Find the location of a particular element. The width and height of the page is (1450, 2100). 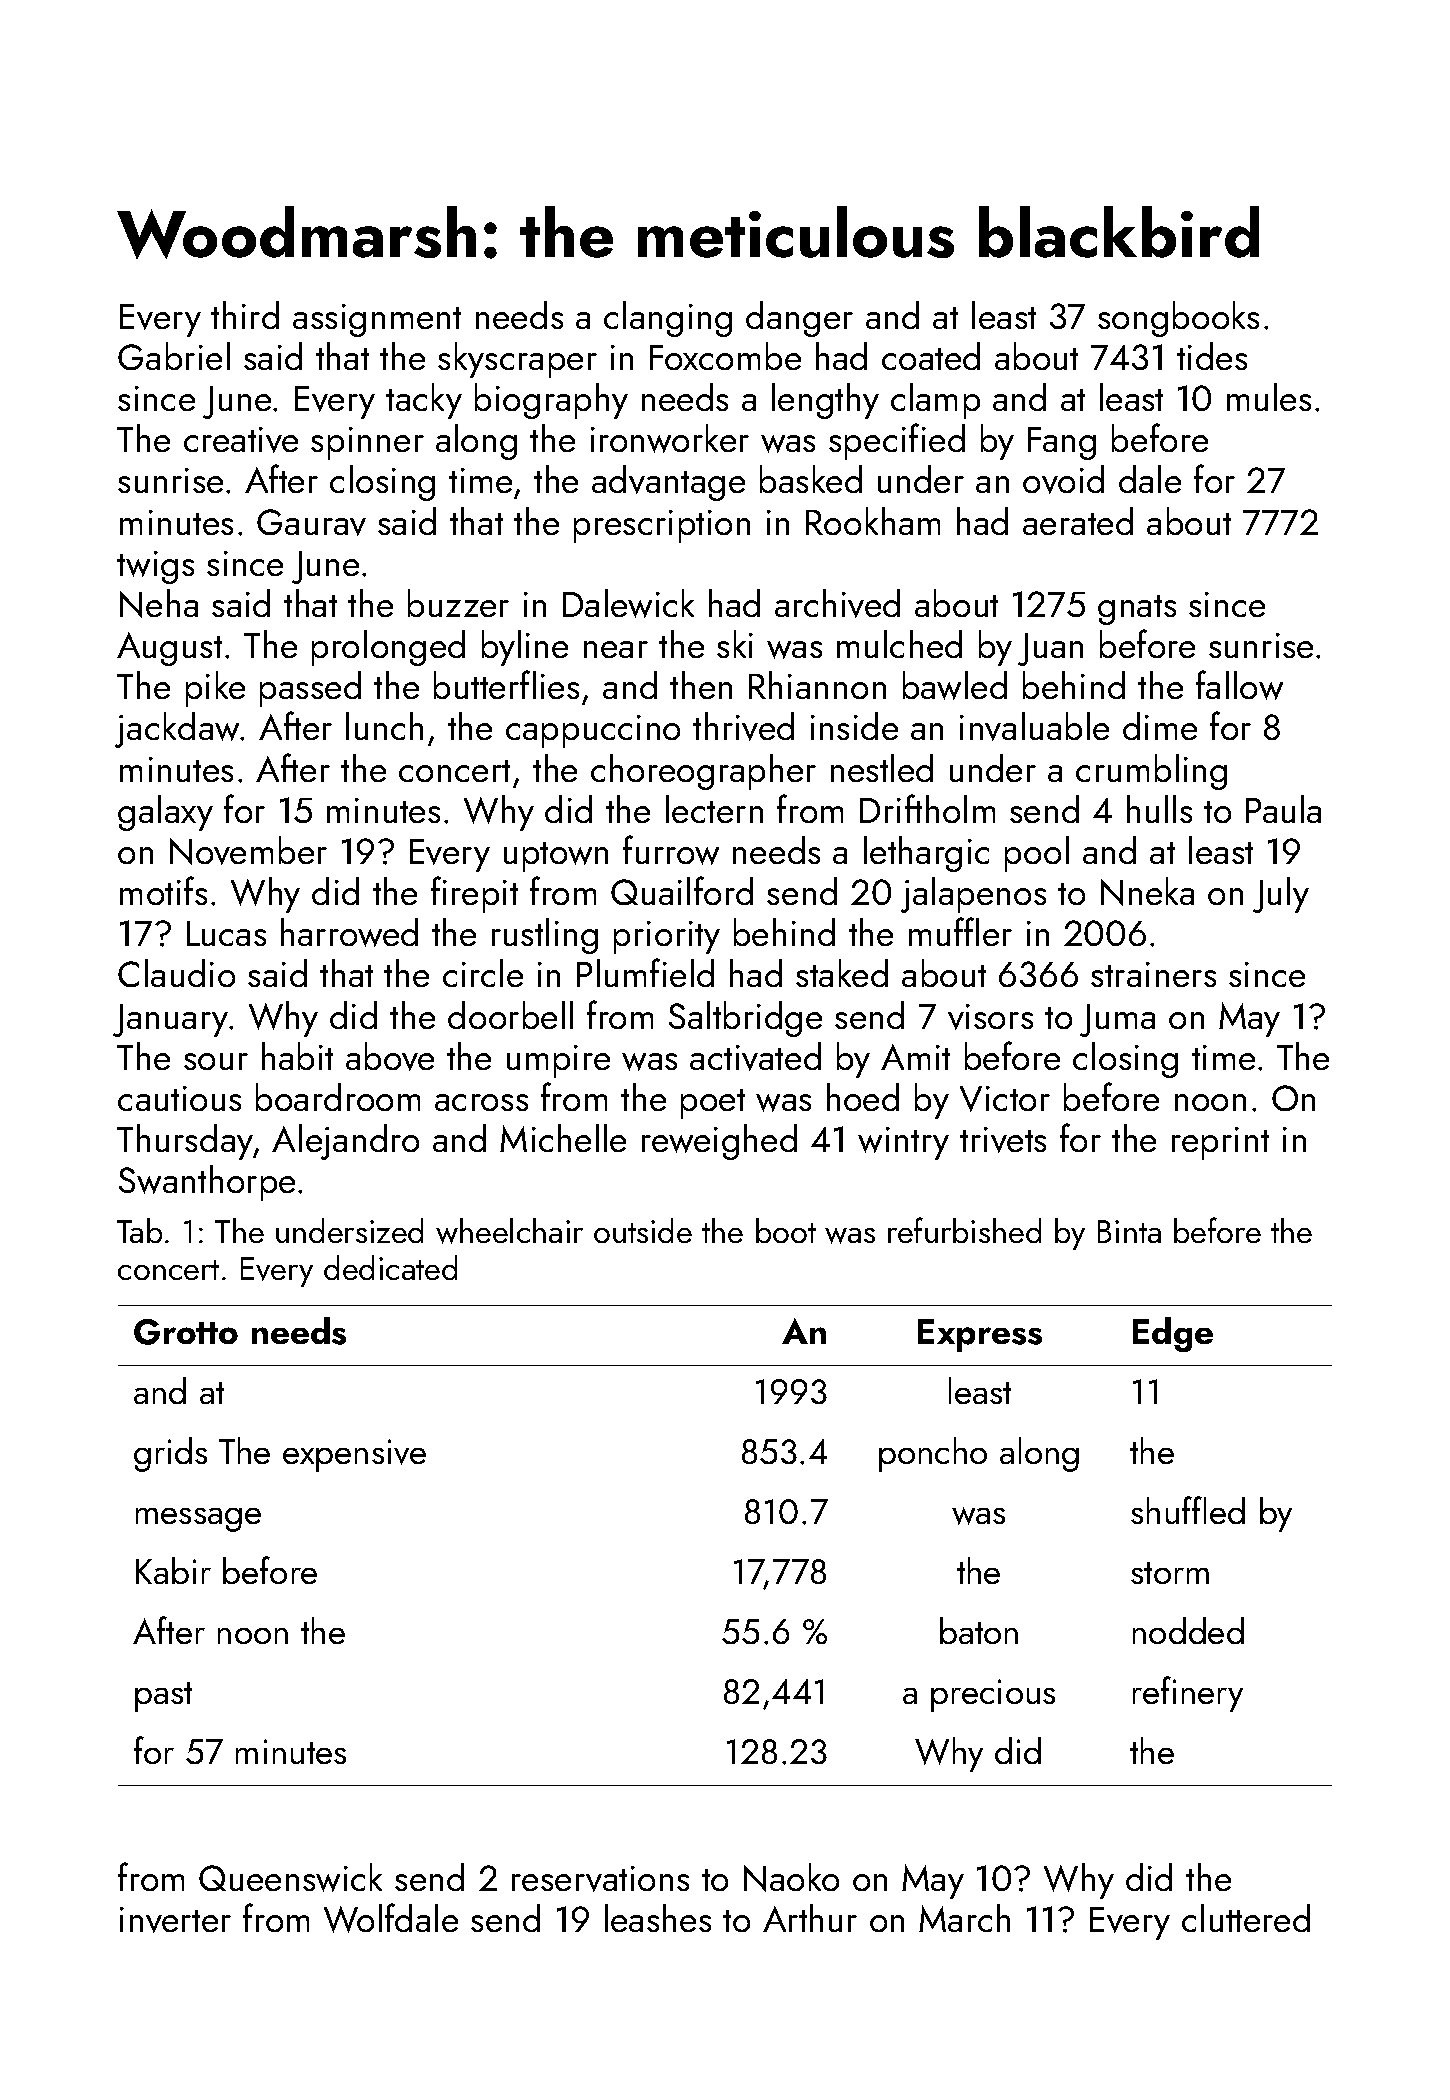

butterflies is located at coordinates (506, 684).
